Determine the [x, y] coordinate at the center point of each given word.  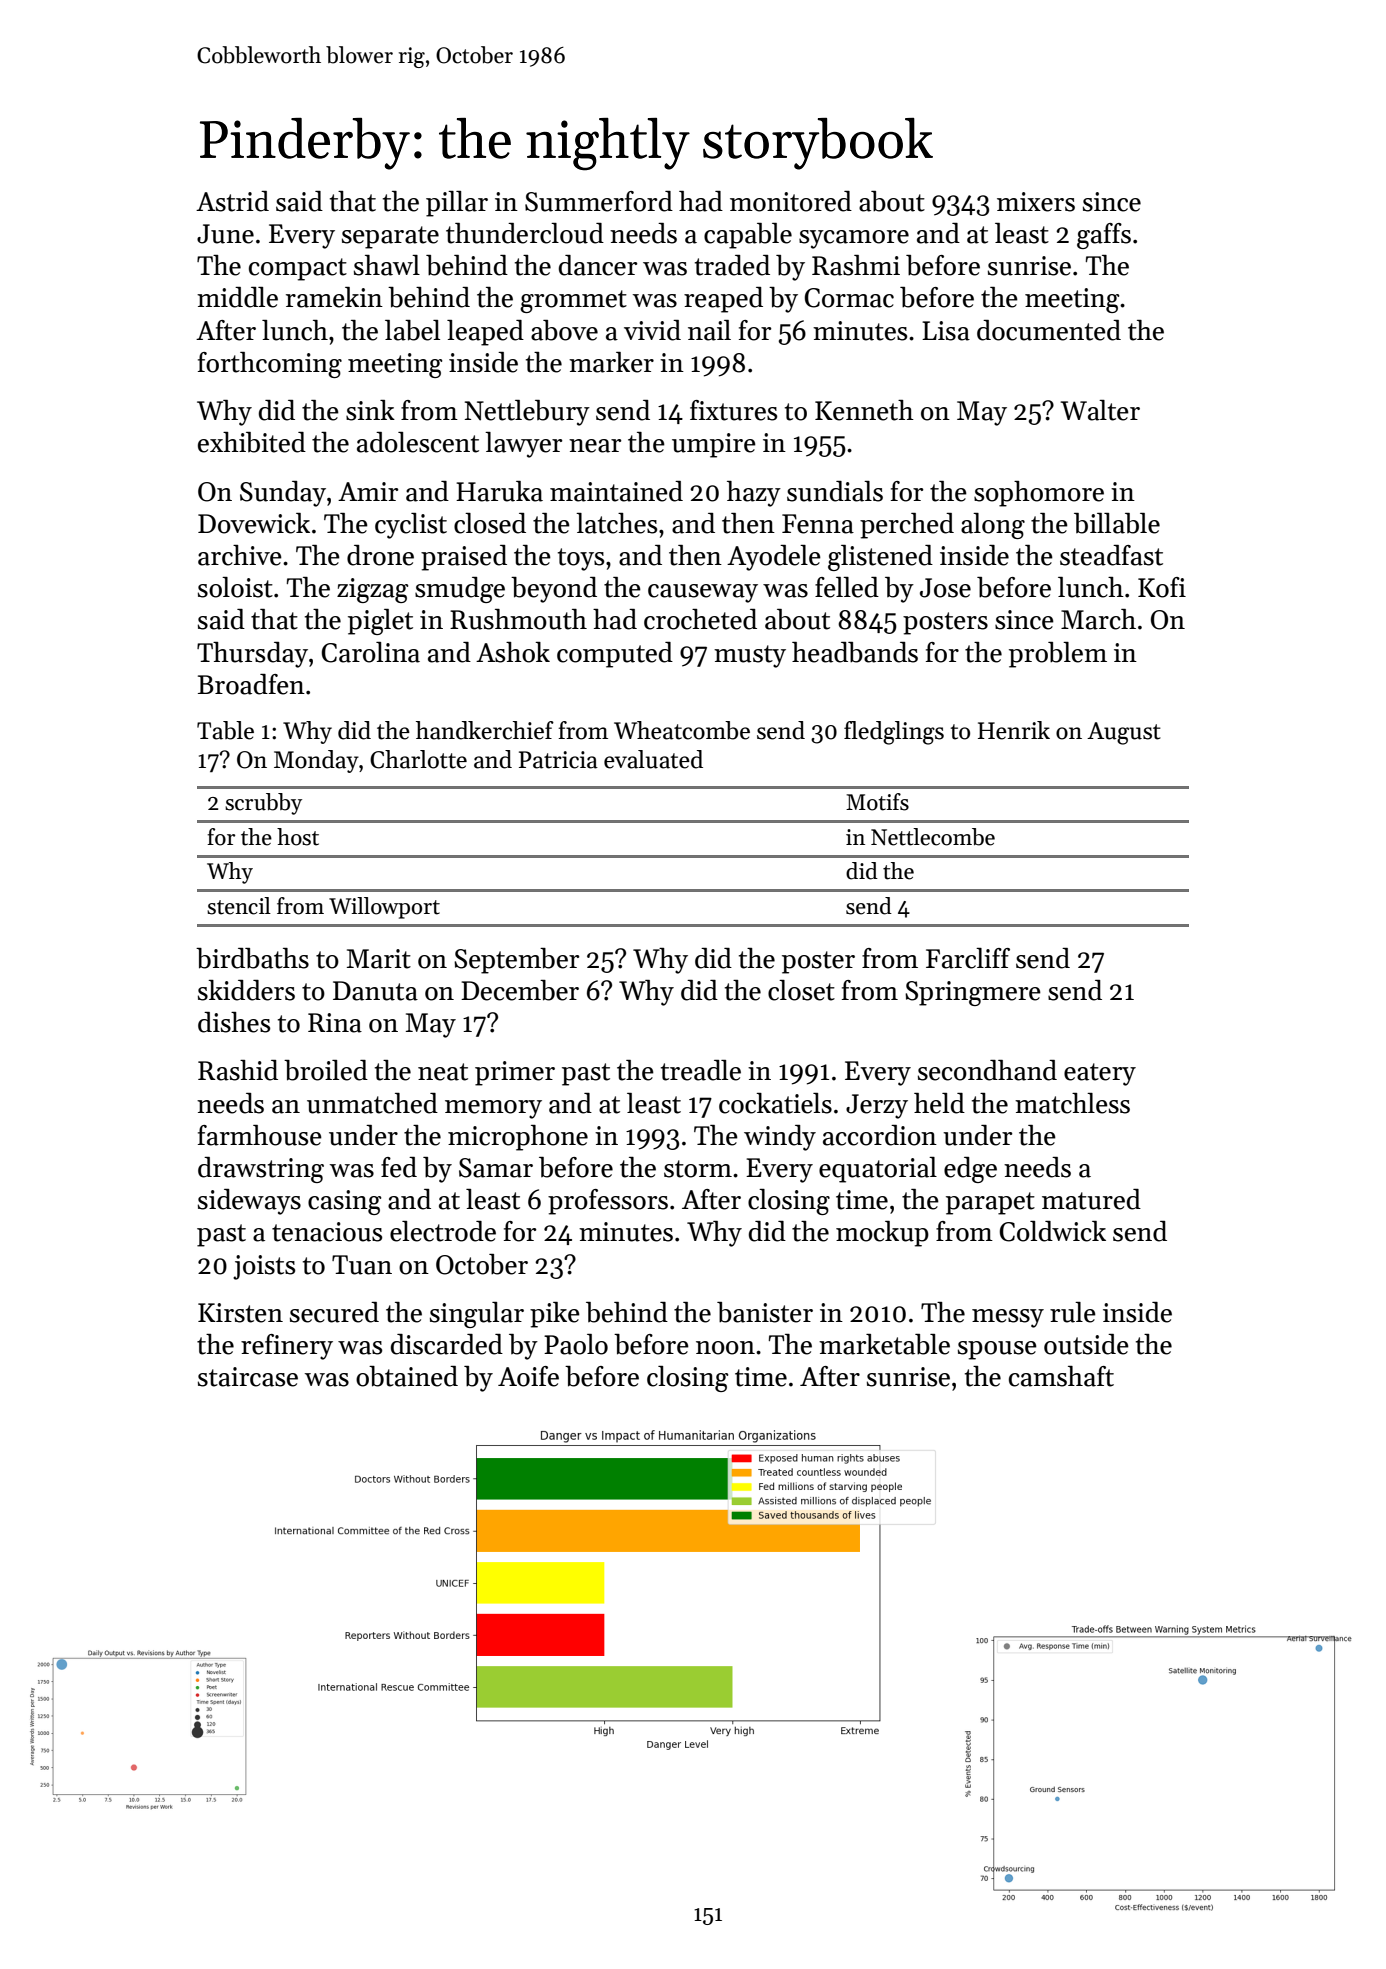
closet [801, 990]
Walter [1100, 410]
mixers [1036, 202]
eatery [1100, 1074]
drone [380, 555]
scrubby [263, 804]
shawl [387, 265]
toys [581, 559]
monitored [791, 201]
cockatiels [775, 1103]
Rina [335, 1023]
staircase [248, 1377]
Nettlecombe [933, 837]
